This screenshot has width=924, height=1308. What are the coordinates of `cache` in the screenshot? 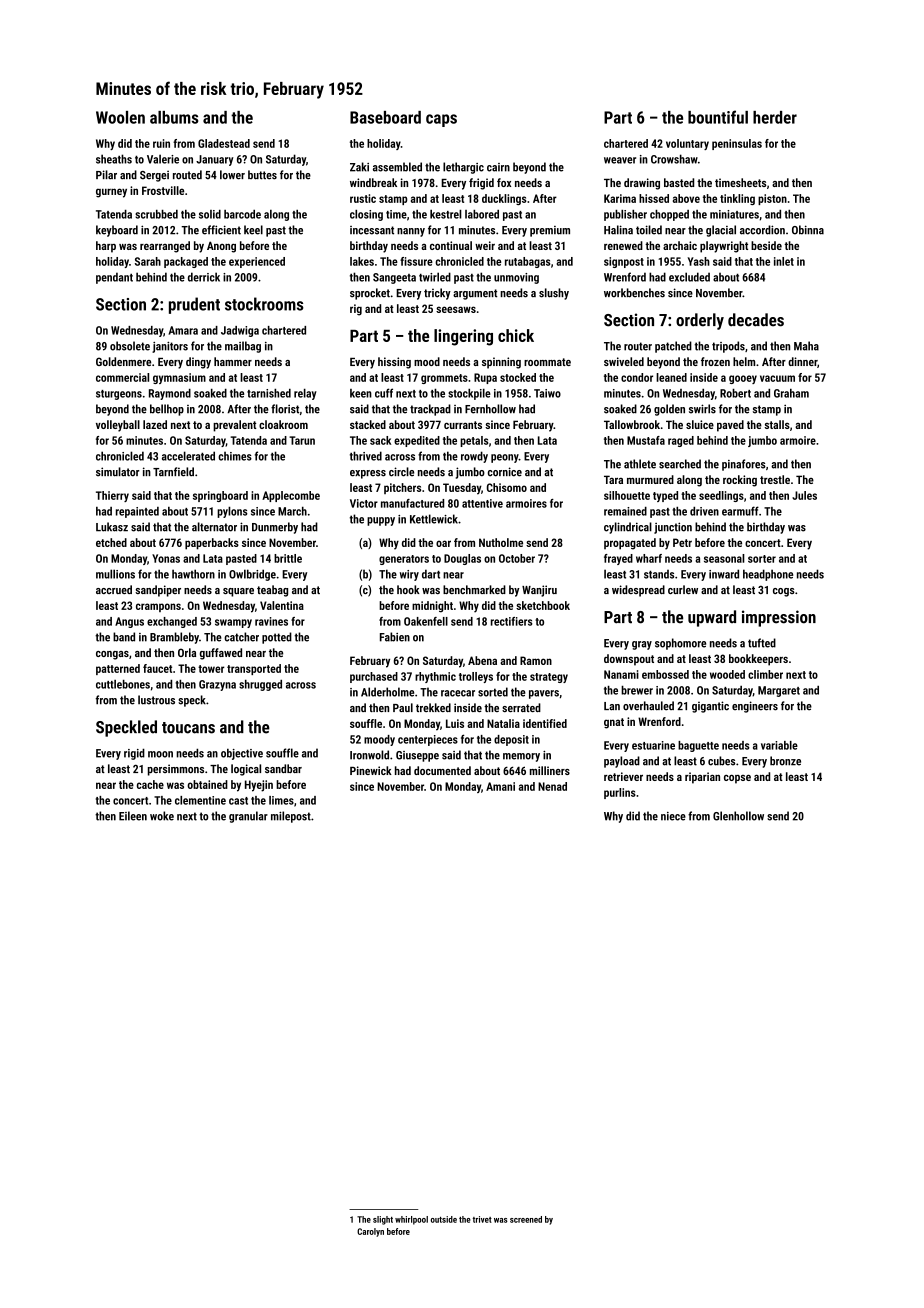 It's located at (150, 784).
